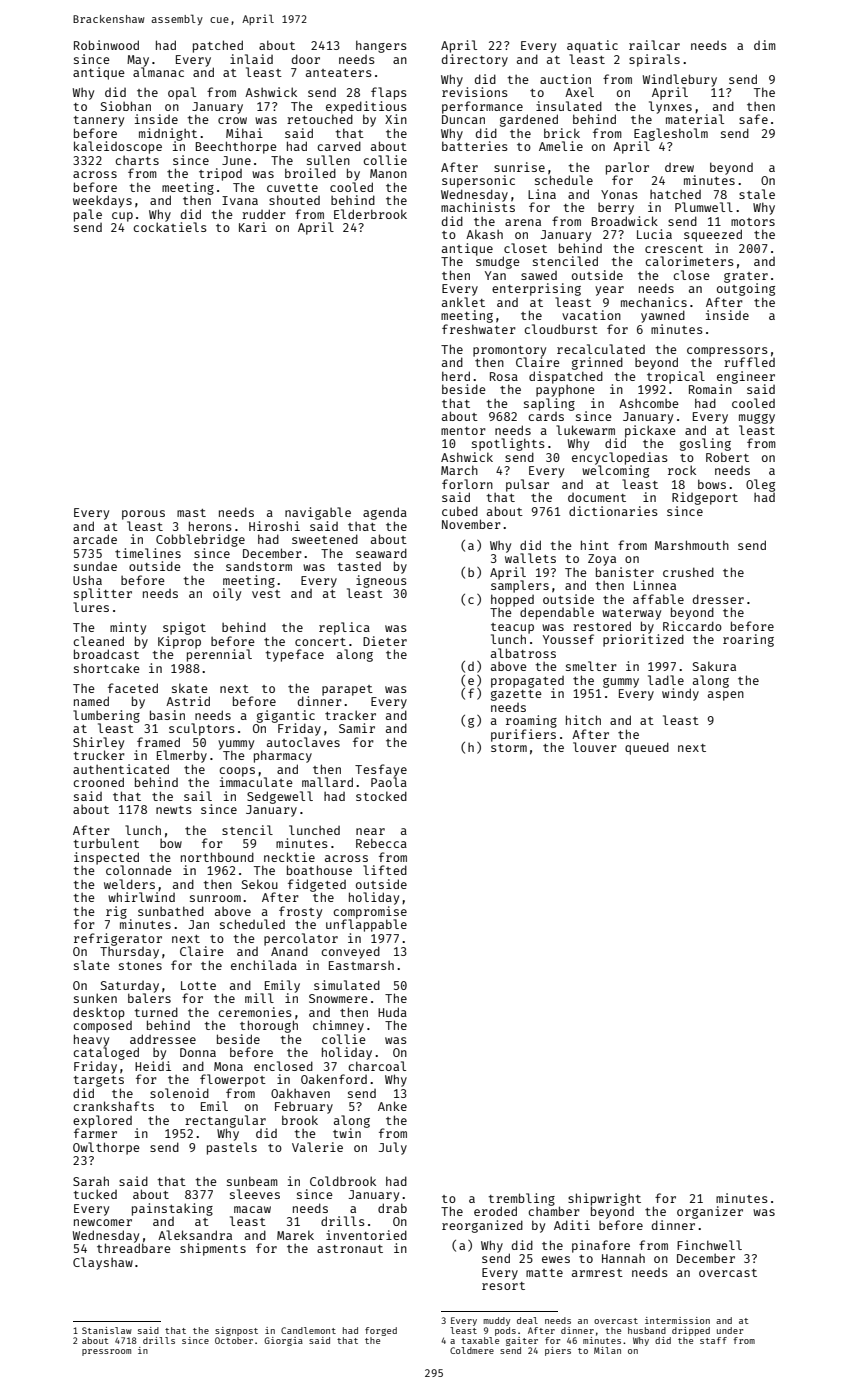  I want to click on Robinwood, so click(106, 45).
